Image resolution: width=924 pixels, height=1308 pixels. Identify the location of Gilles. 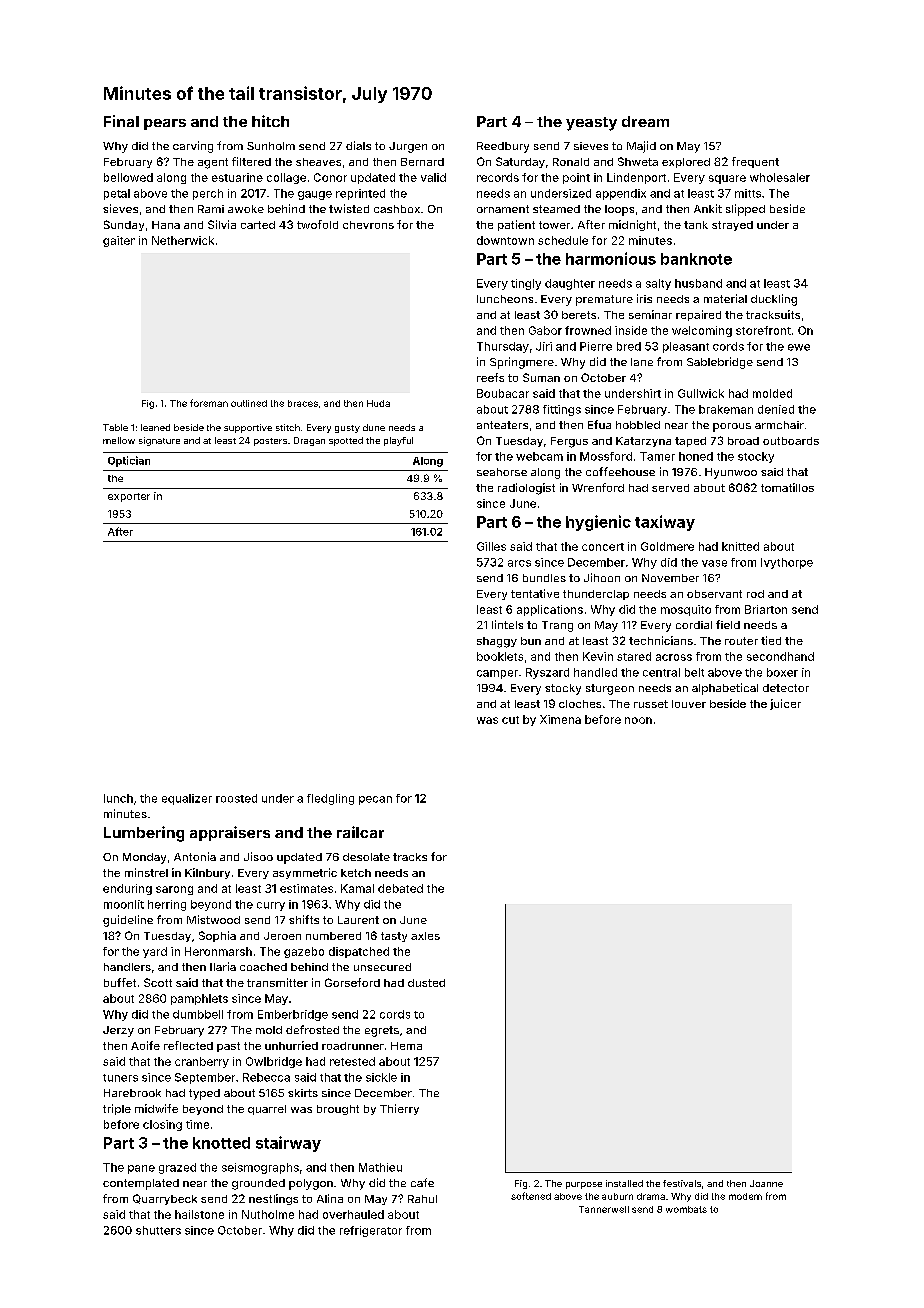
(491, 546).
